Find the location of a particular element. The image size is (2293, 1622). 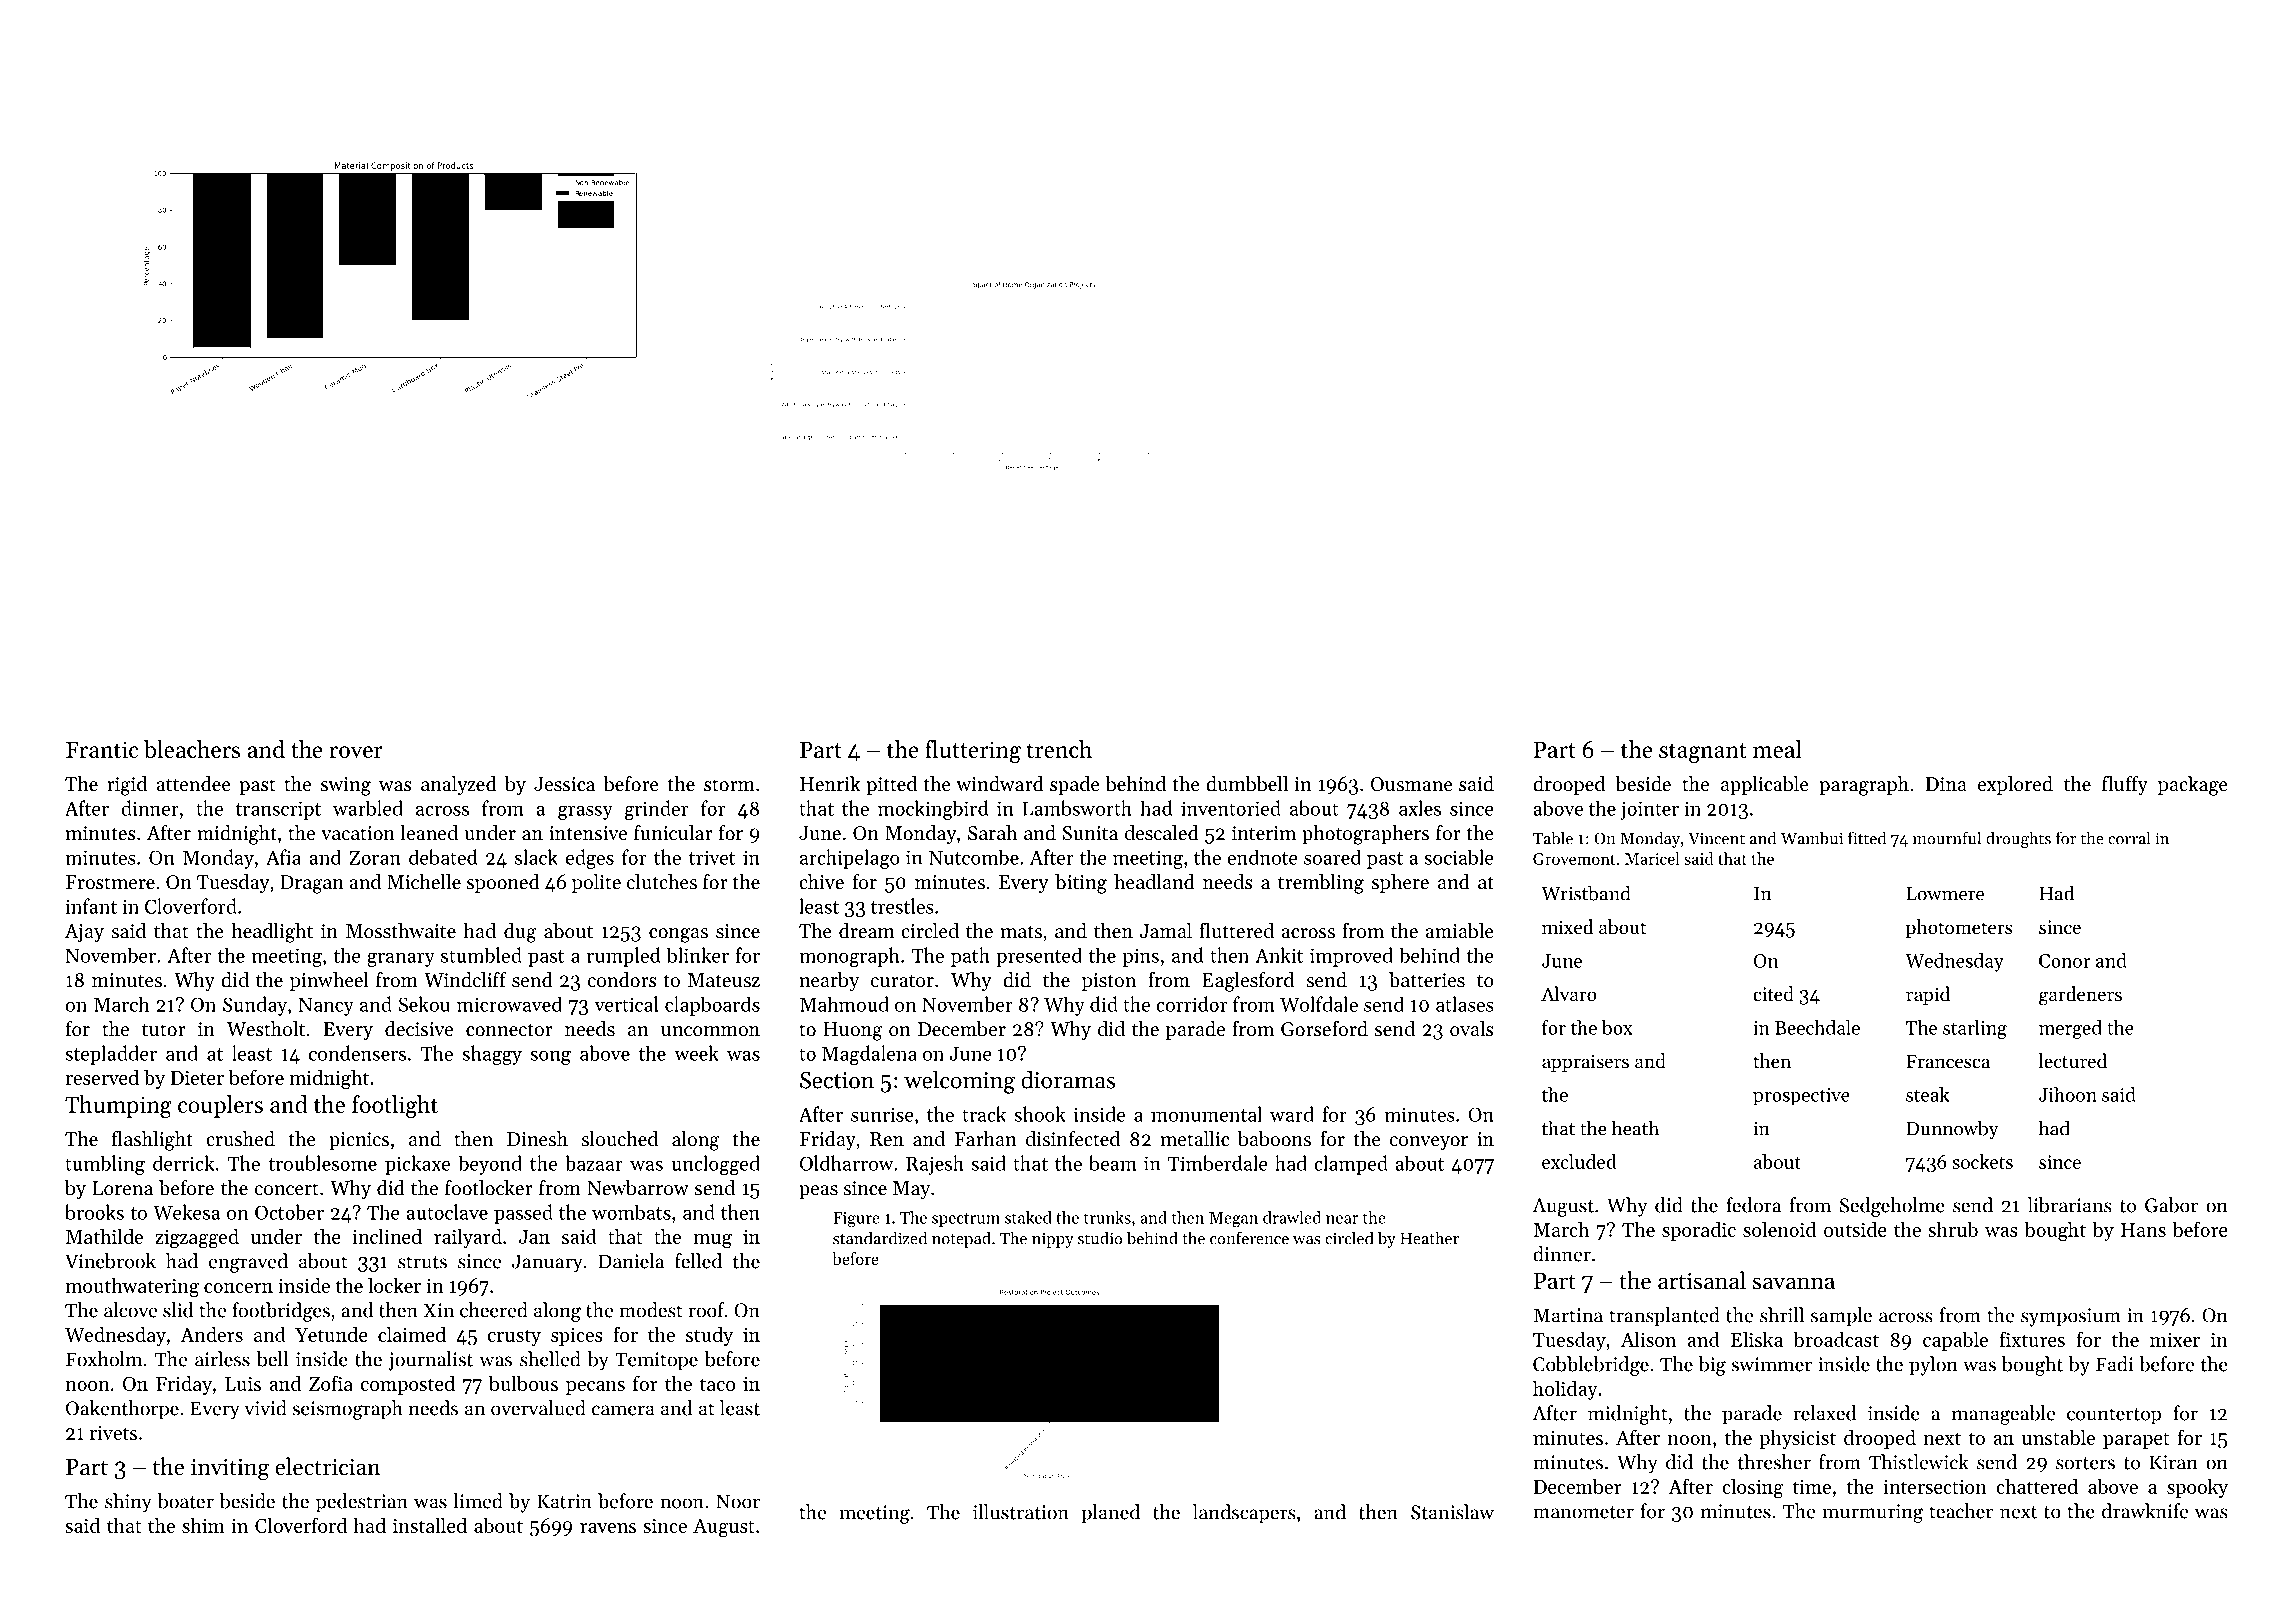

troublesome is located at coordinates (322, 1163).
